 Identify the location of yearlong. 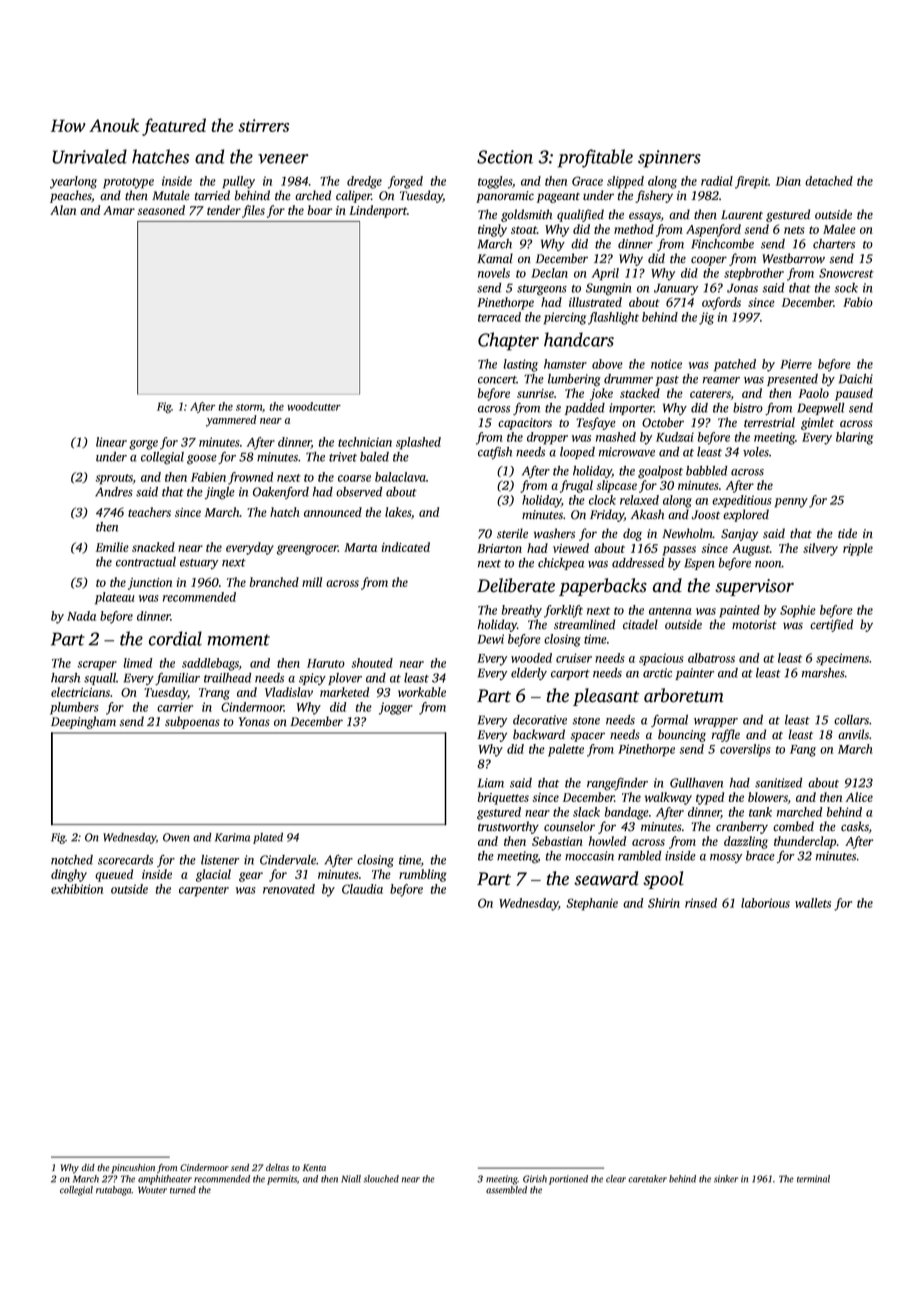
(73, 182).
